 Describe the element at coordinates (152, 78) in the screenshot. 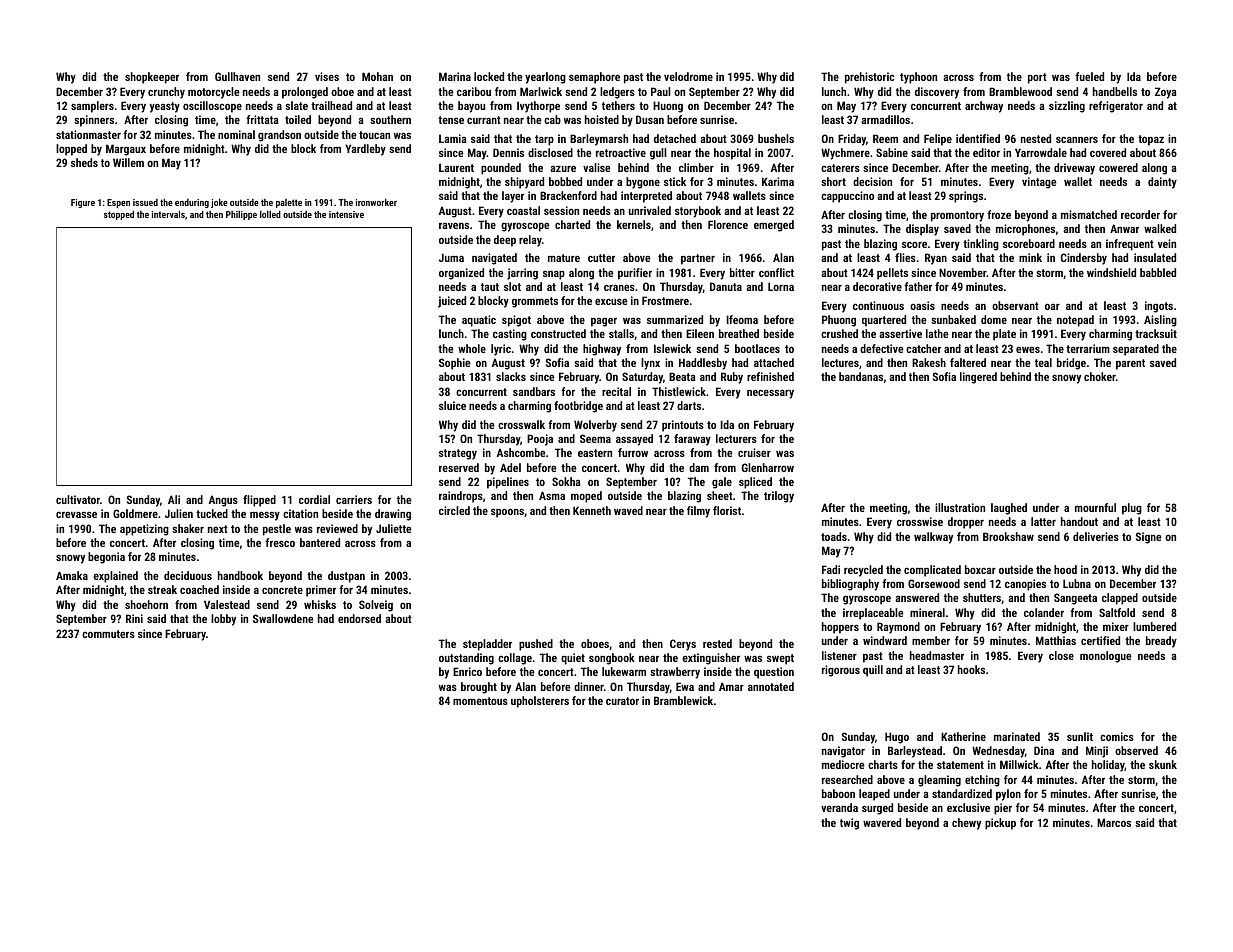

I see `shopkeeper` at that location.
